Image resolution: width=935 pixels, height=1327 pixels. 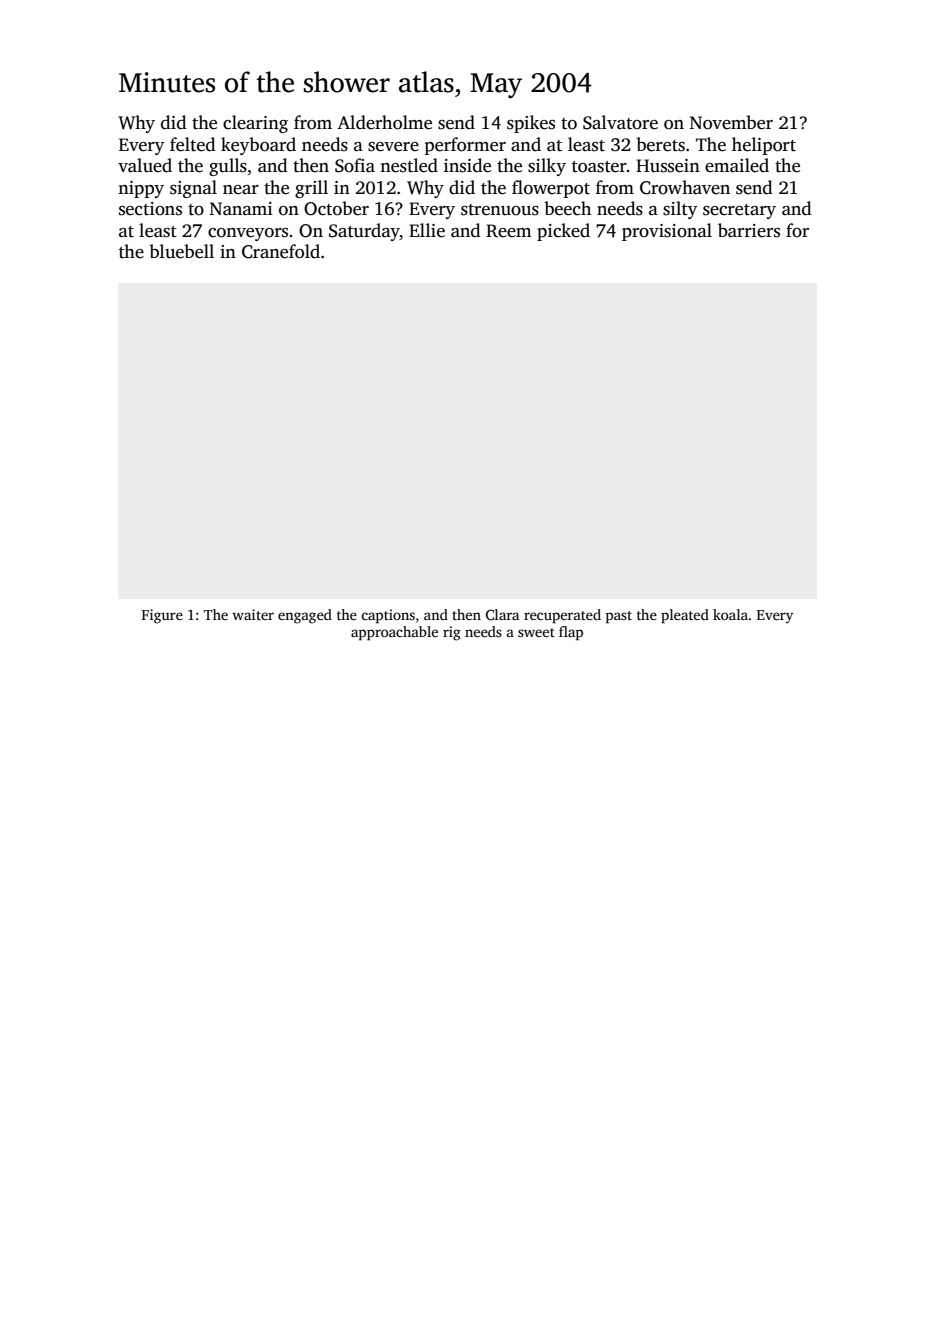 I want to click on Salvatore, so click(x=620, y=122).
